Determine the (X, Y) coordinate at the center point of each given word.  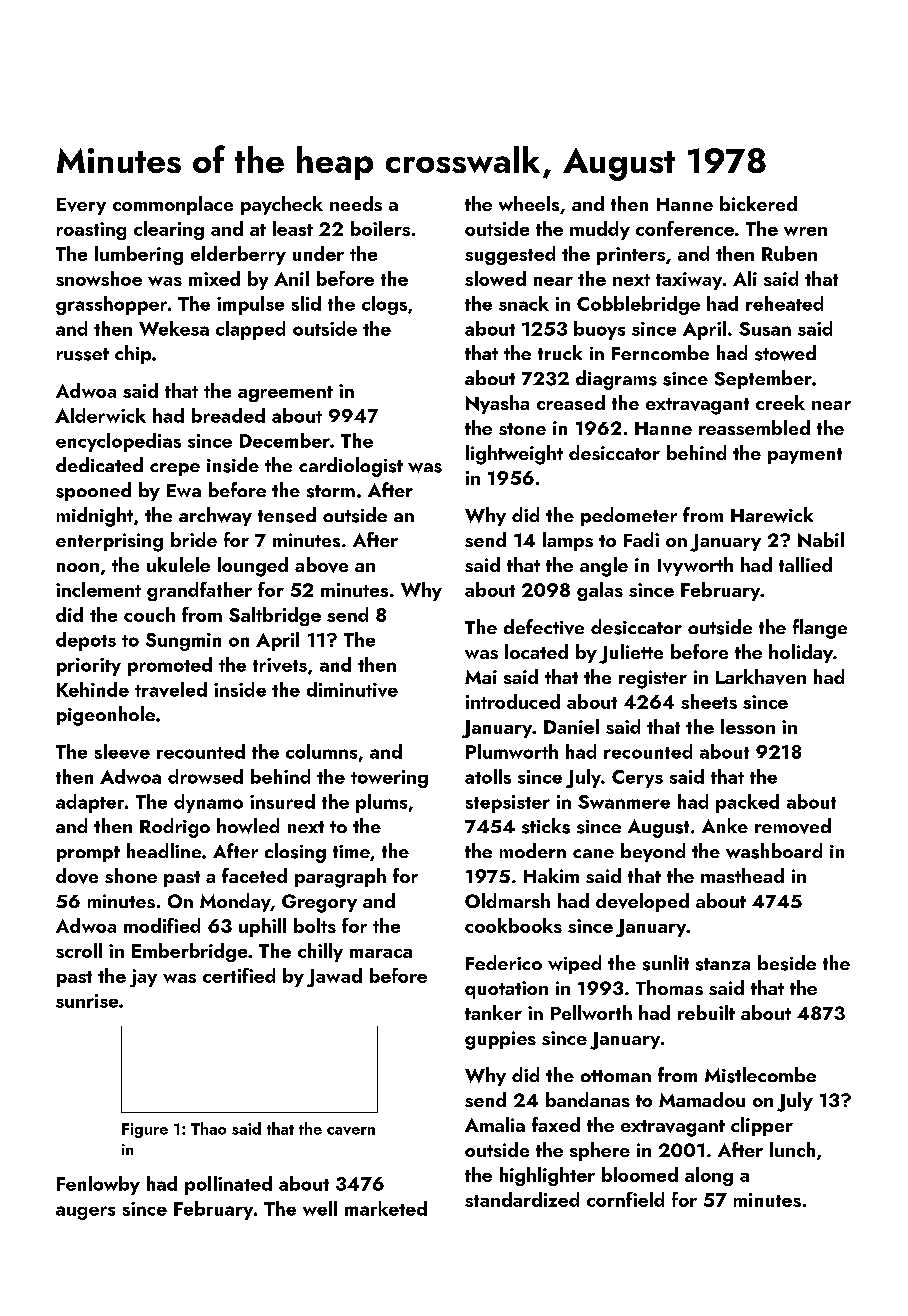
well (320, 1208)
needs (356, 203)
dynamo (208, 803)
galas (600, 591)
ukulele (178, 564)
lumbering (139, 255)
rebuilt (706, 1012)
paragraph (340, 878)
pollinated (228, 1185)
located (536, 651)
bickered (758, 203)
